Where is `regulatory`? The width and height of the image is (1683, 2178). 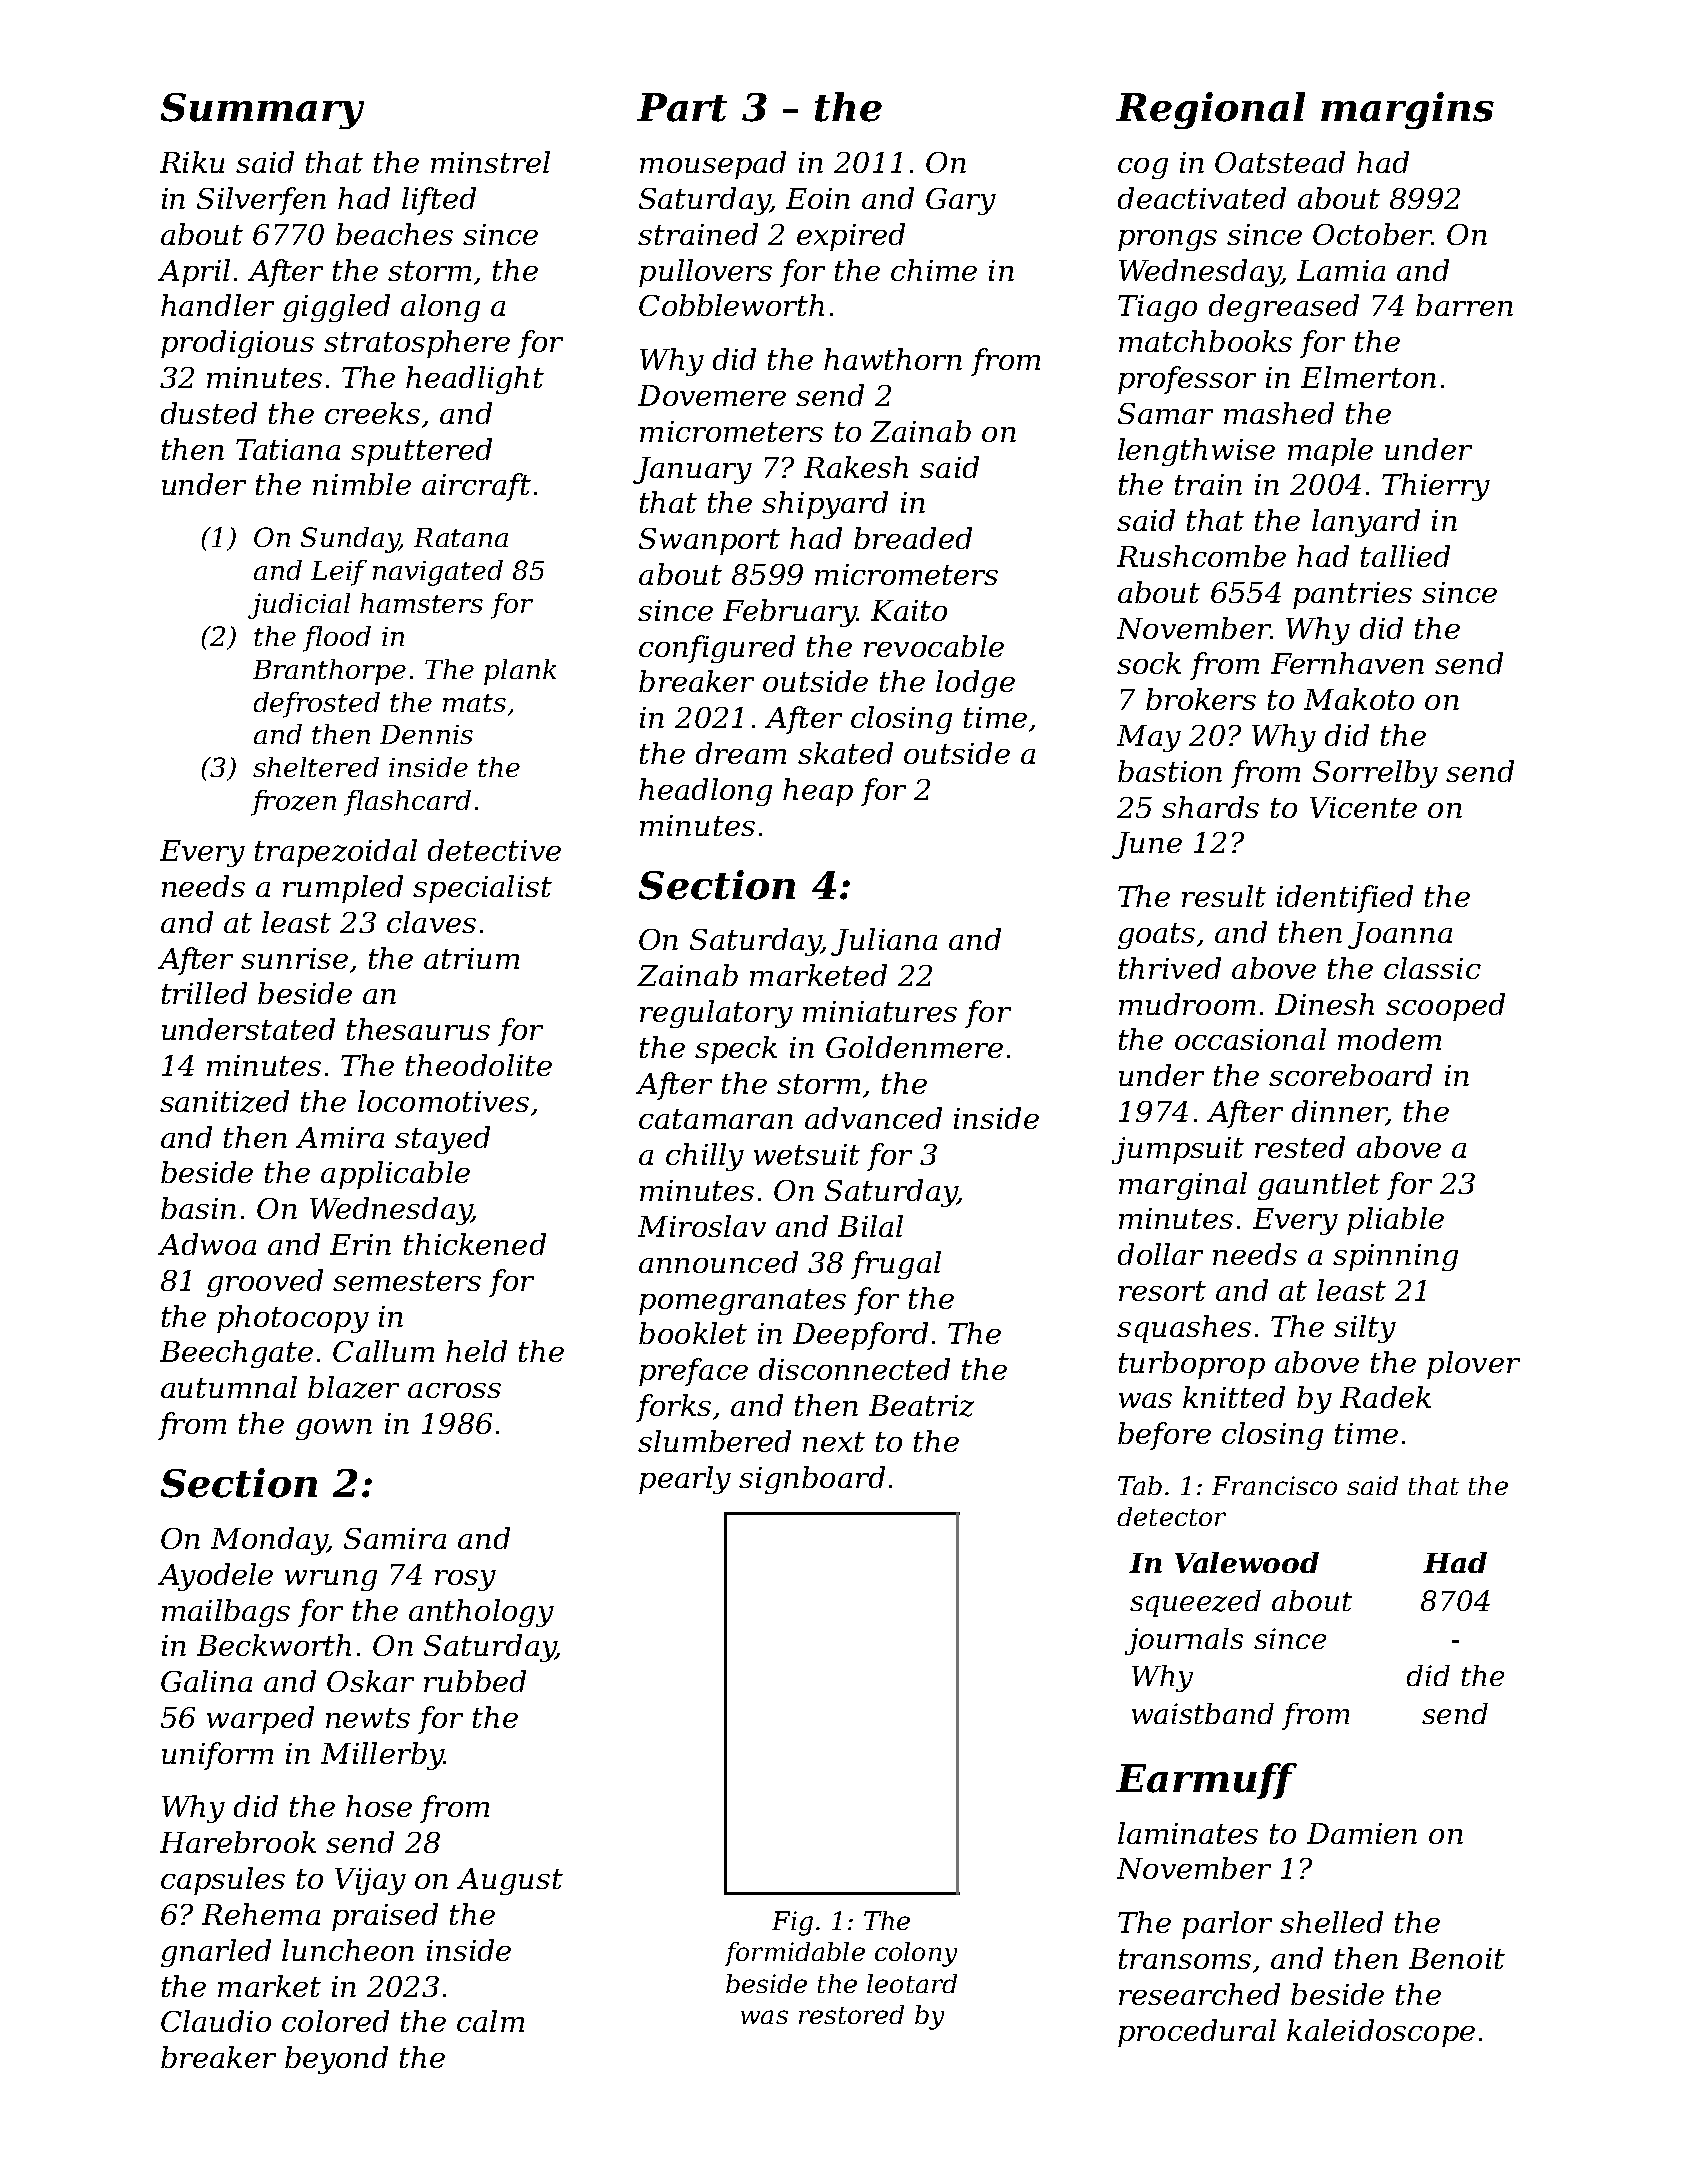 regulatory is located at coordinates (716, 1014).
